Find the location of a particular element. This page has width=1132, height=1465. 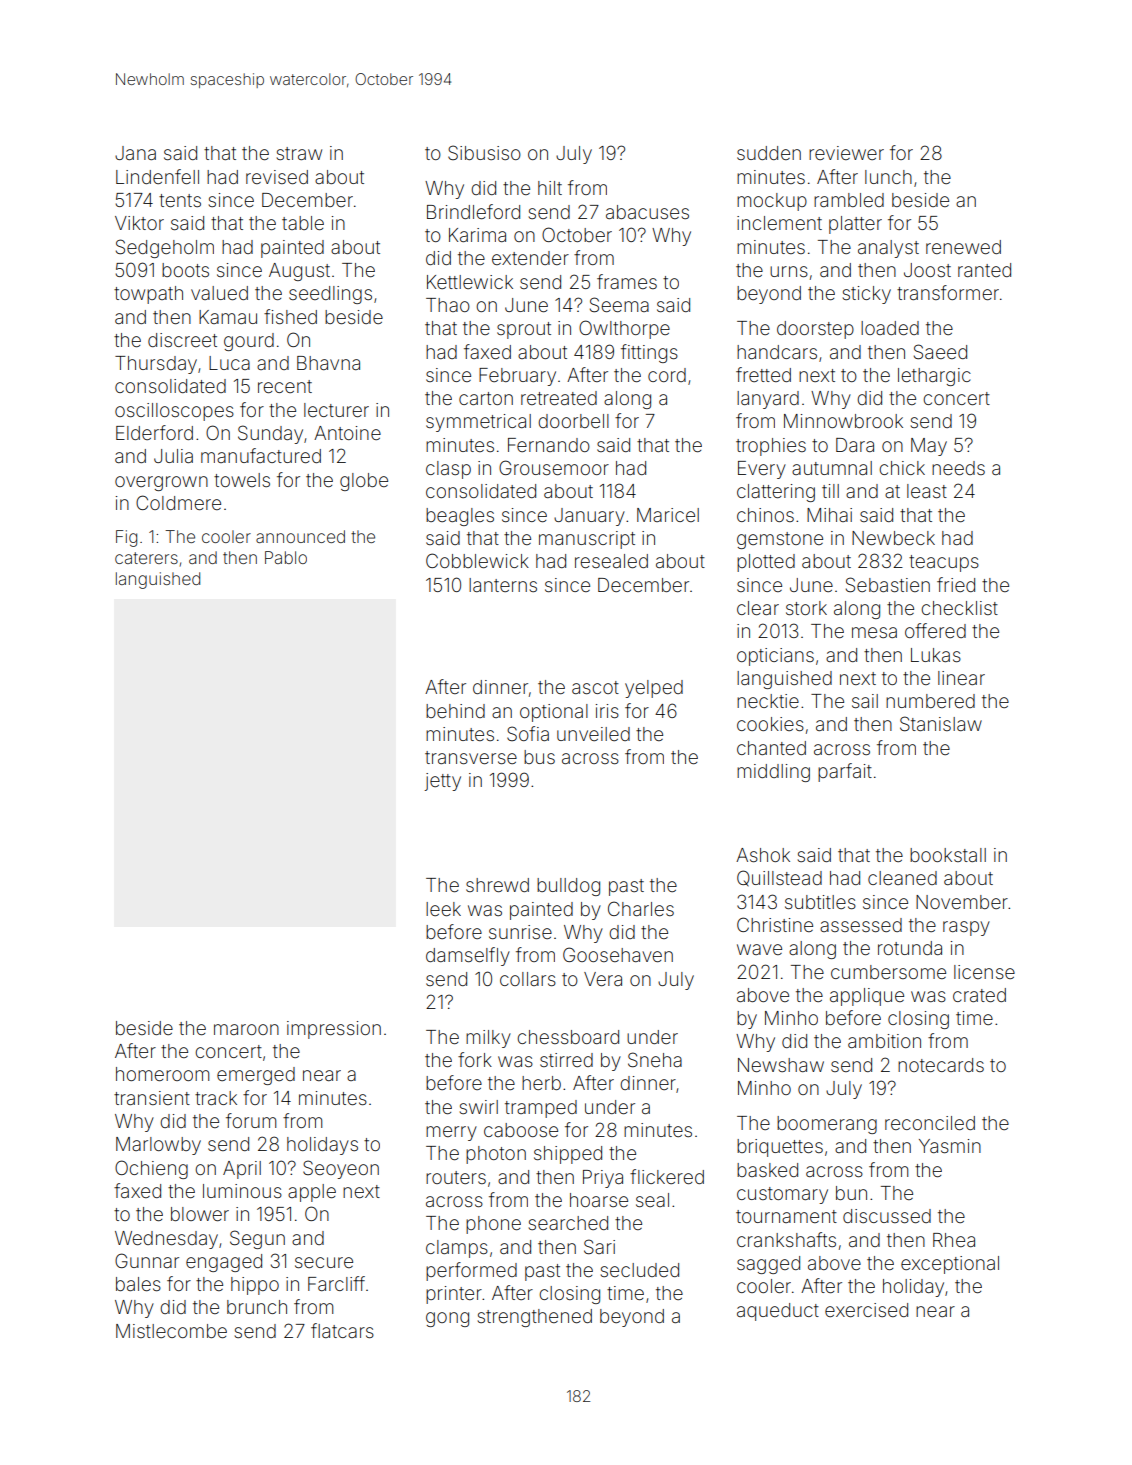

Stanislaw is located at coordinates (941, 723).
